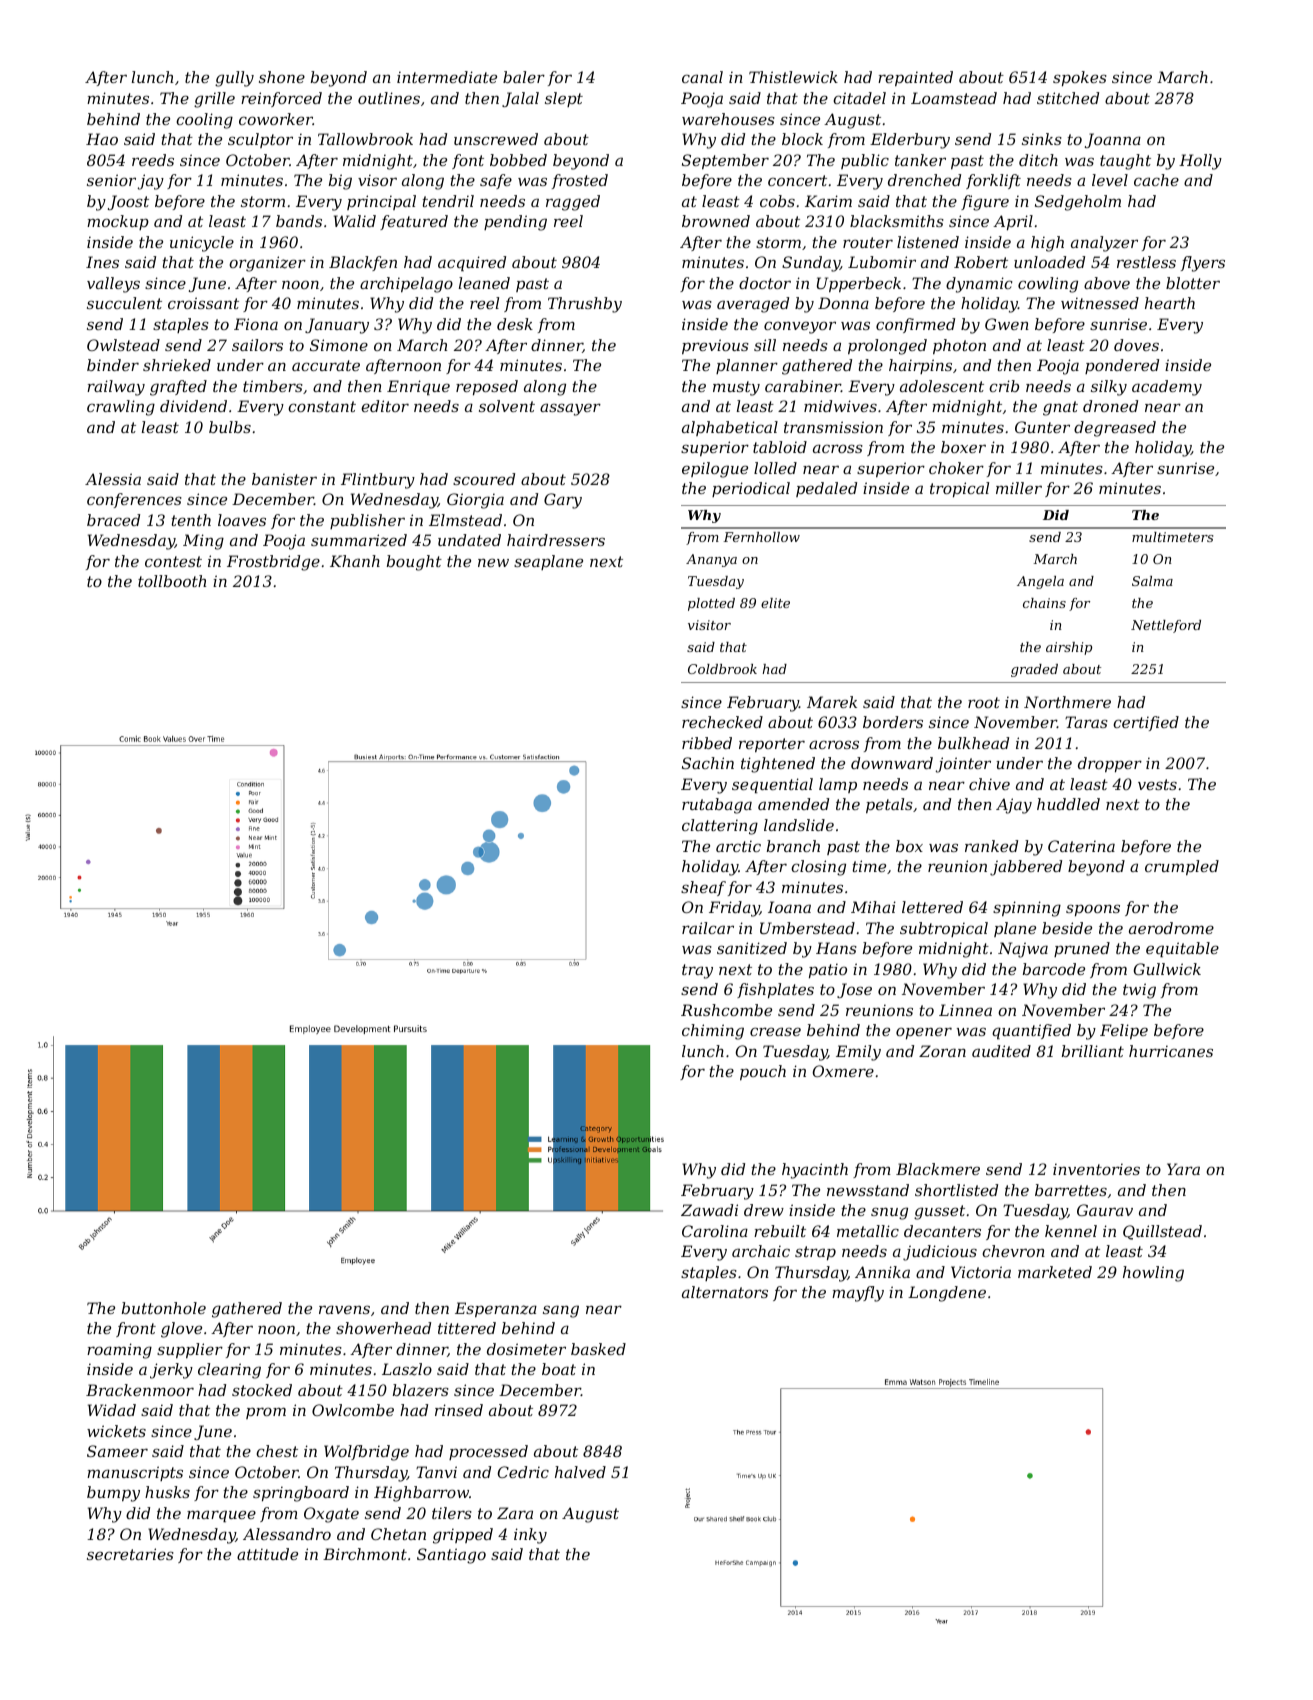 Image resolution: width=1313 pixels, height=1700 pixels. Describe the element at coordinates (947, 1294) in the screenshot. I see `Longdene` at that location.
